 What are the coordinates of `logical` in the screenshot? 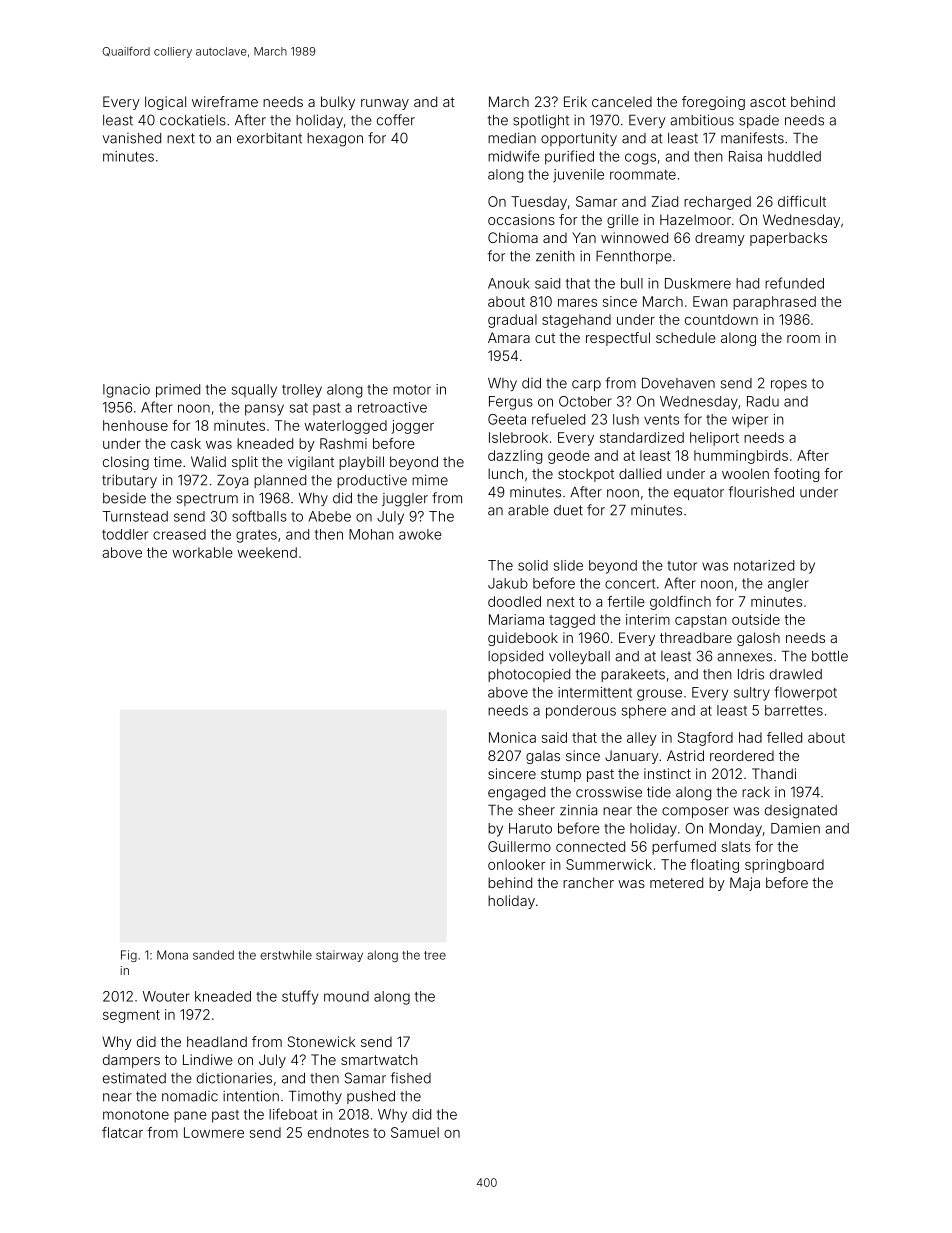 It's located at (165, 103).
